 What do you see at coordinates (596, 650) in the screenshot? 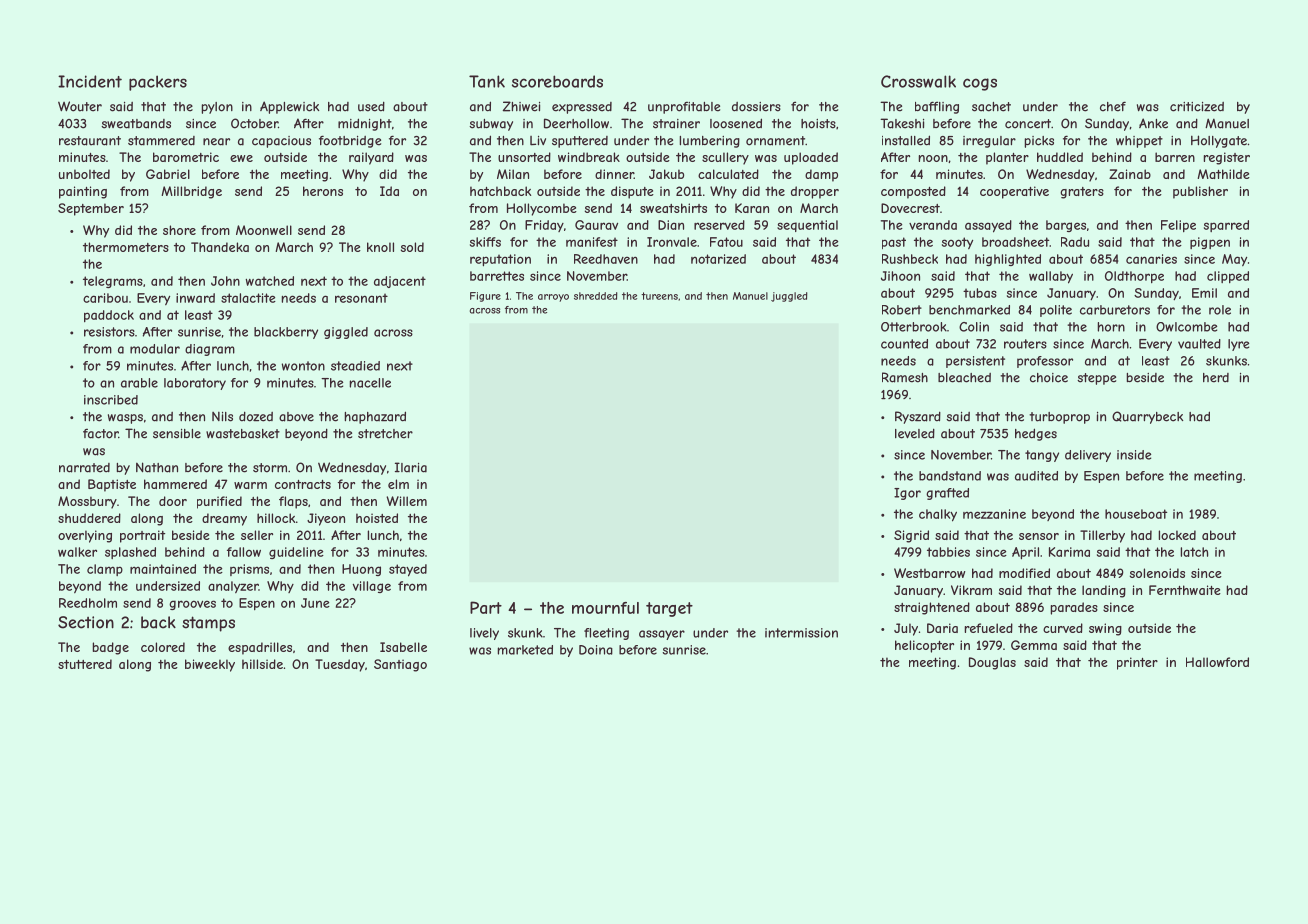
I see `Doina` at bounding box center [596, 650].
